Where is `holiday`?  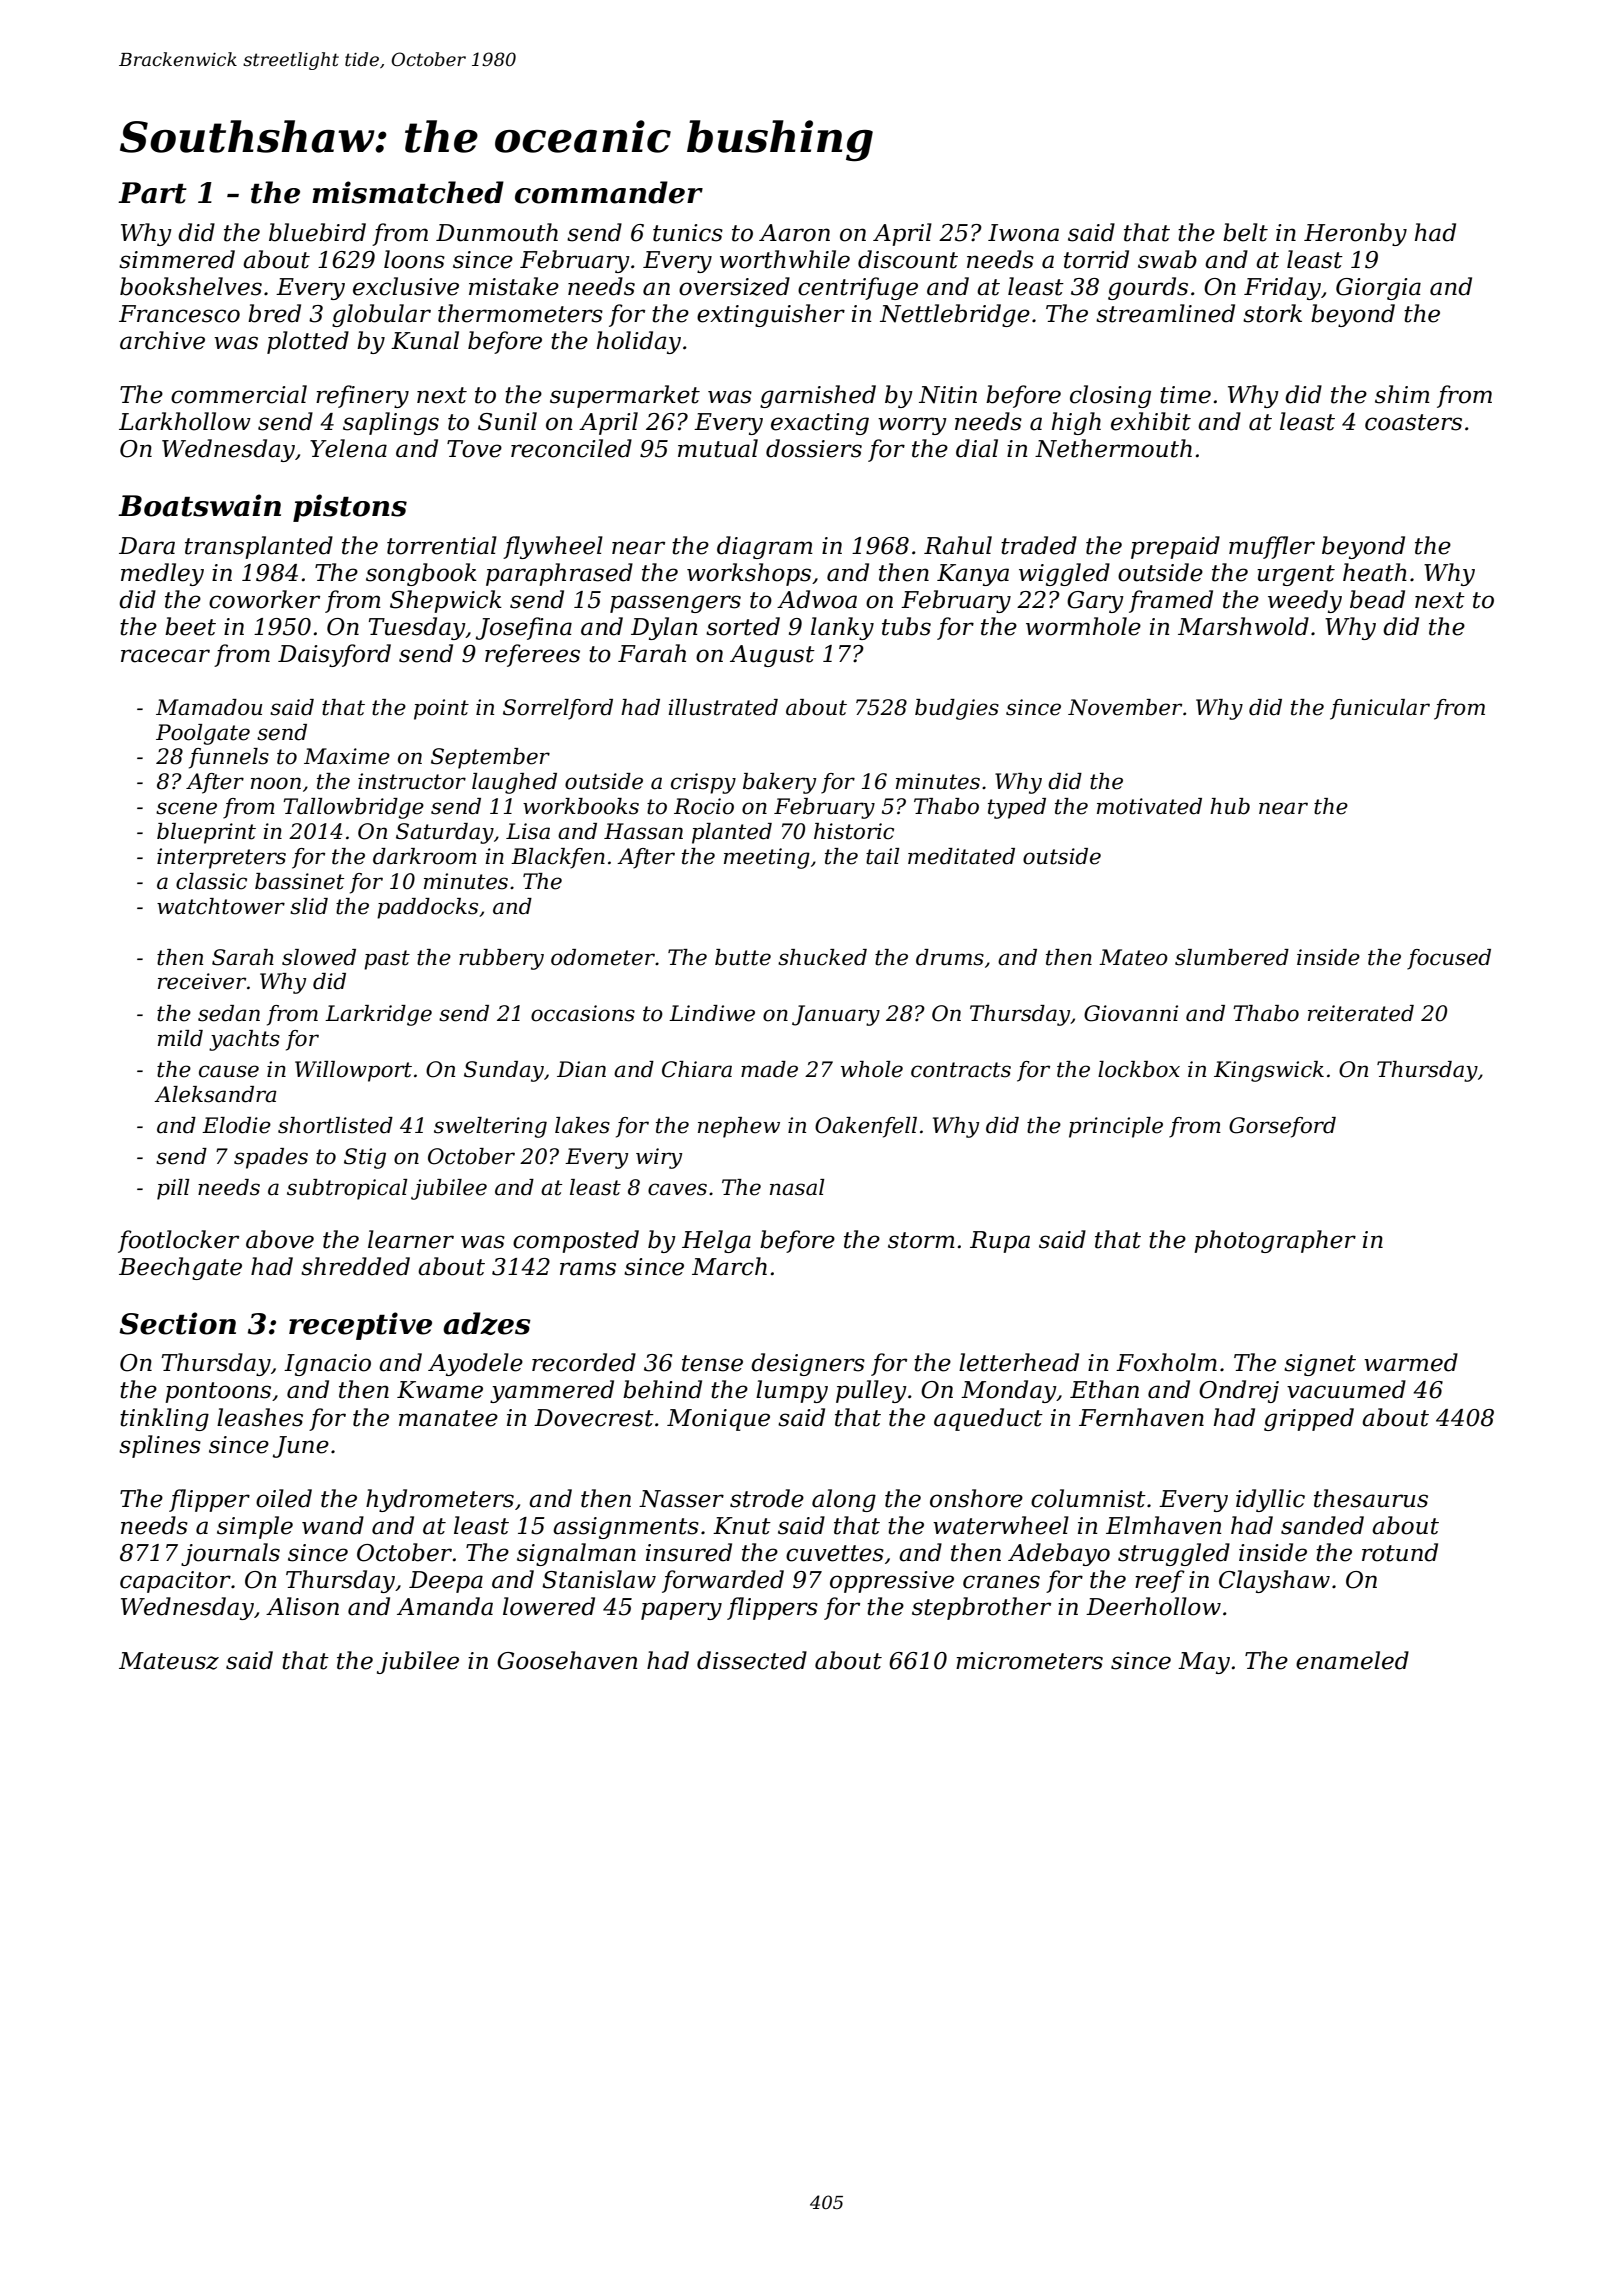
holiday is located at coordinates (639, 342).
